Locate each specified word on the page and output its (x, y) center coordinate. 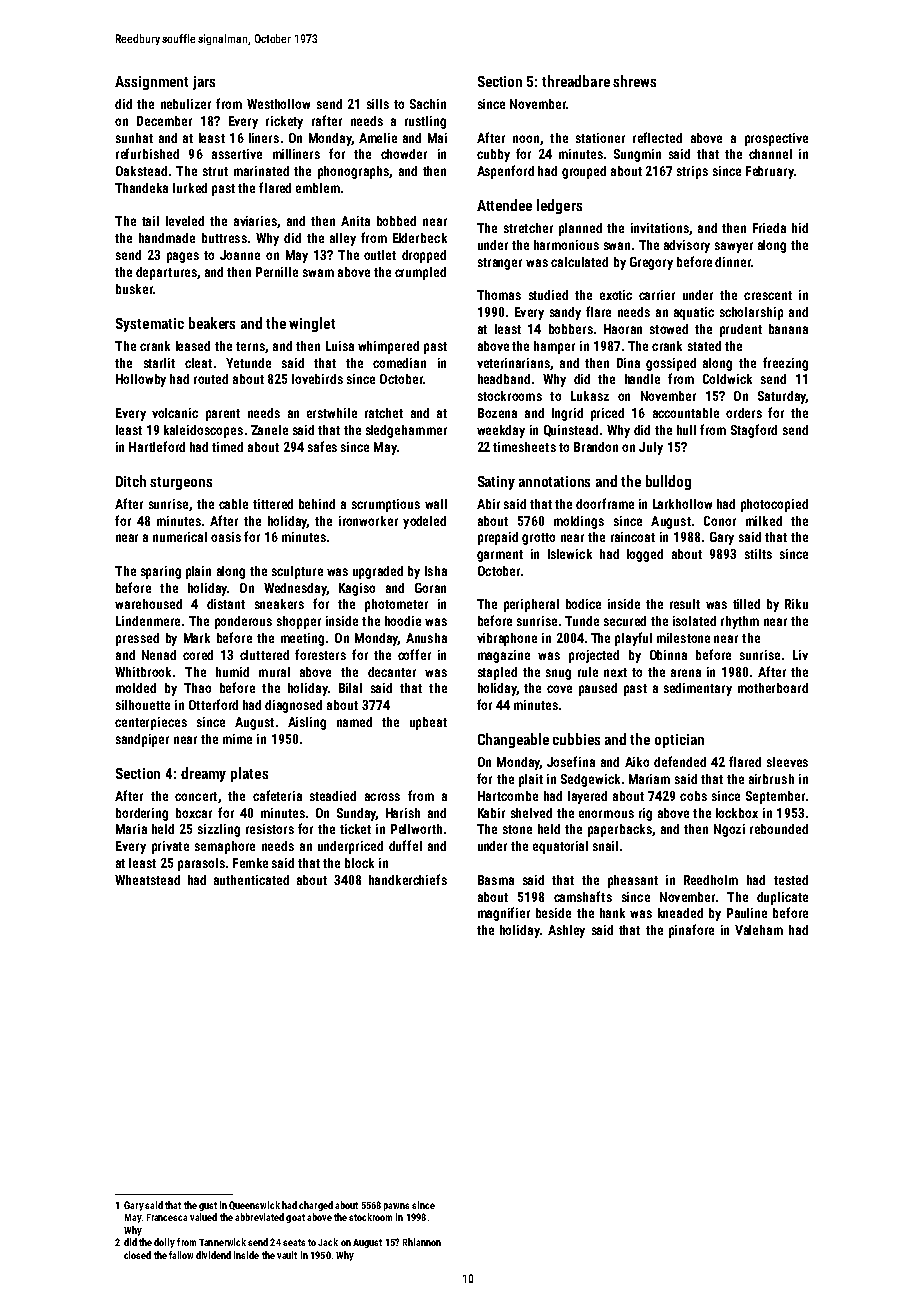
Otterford (213, 704)
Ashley (566, 931)
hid (800, 228)
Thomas (499, 295)
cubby (493, 155)
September (775, 797)
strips (692, 172)
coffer (414, 654)
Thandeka (141, 188)
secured (625, 621)
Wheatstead (147, 880)
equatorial (560, 847)
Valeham (759, 930)
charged (316, 1206)
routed (211, 379)
